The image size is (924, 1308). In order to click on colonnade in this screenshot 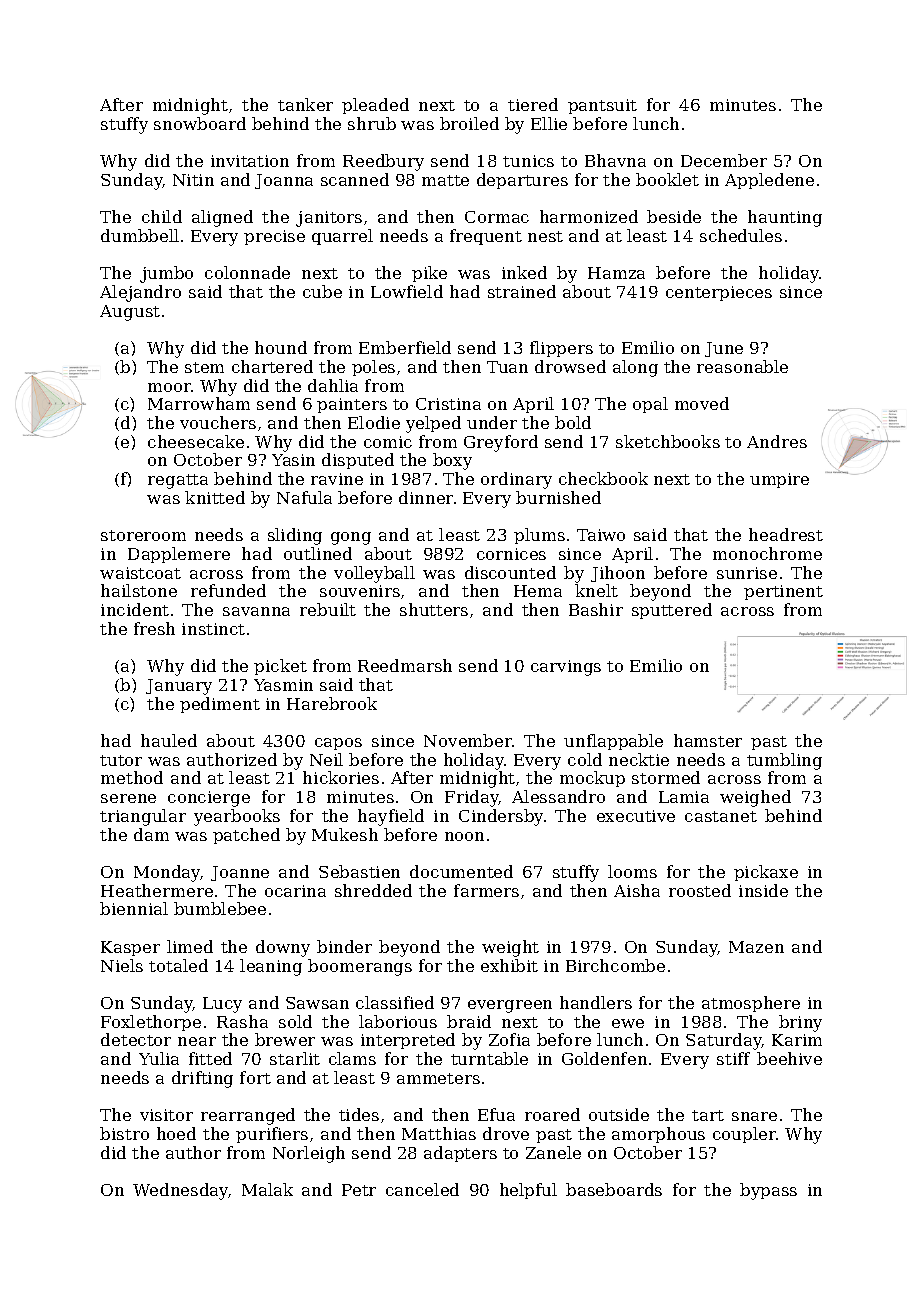, I will do `click(247, 272)`.
